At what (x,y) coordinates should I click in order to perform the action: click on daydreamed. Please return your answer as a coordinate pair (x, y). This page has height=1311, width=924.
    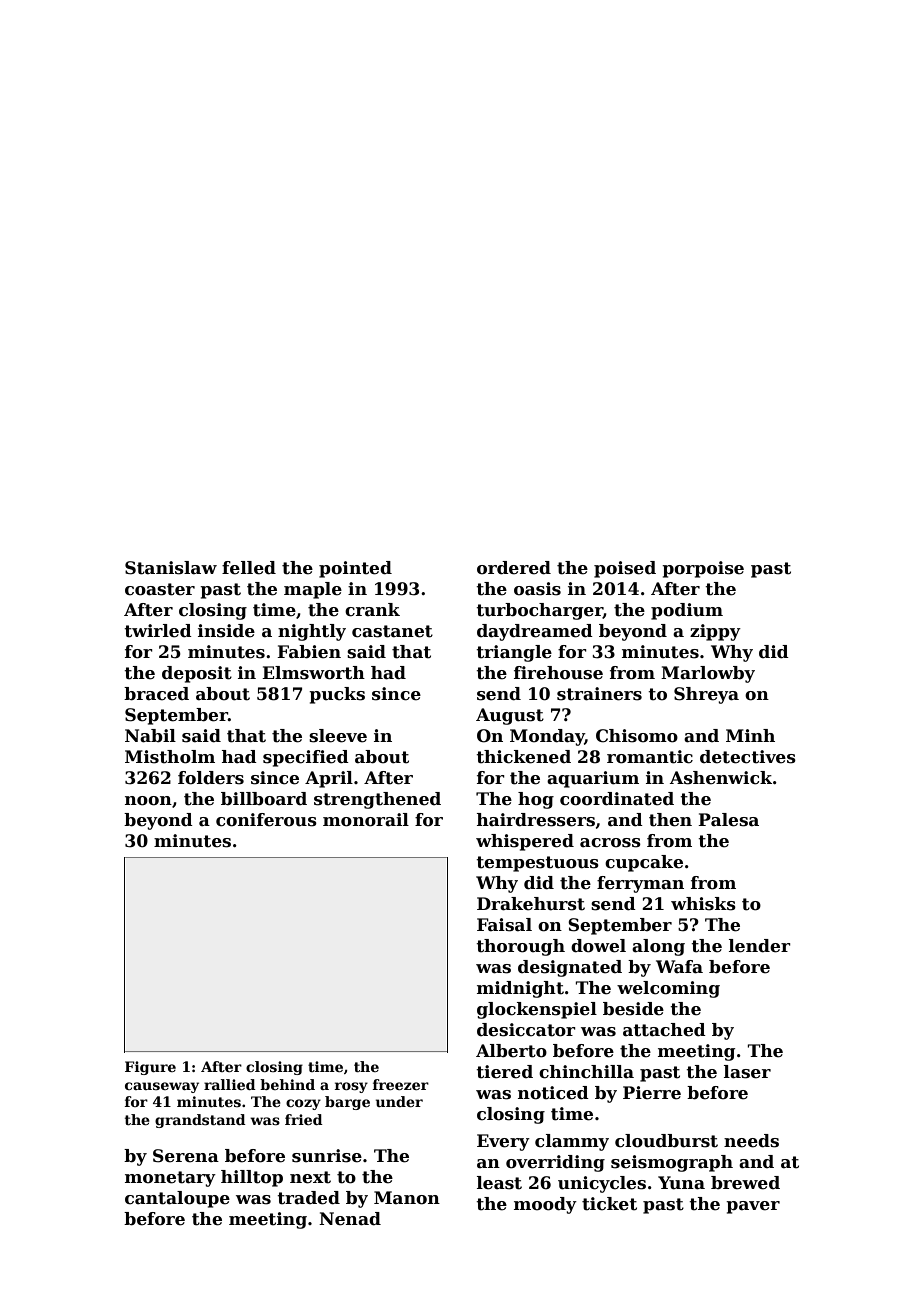
    Looking at the image, I should click on (535, 632).
